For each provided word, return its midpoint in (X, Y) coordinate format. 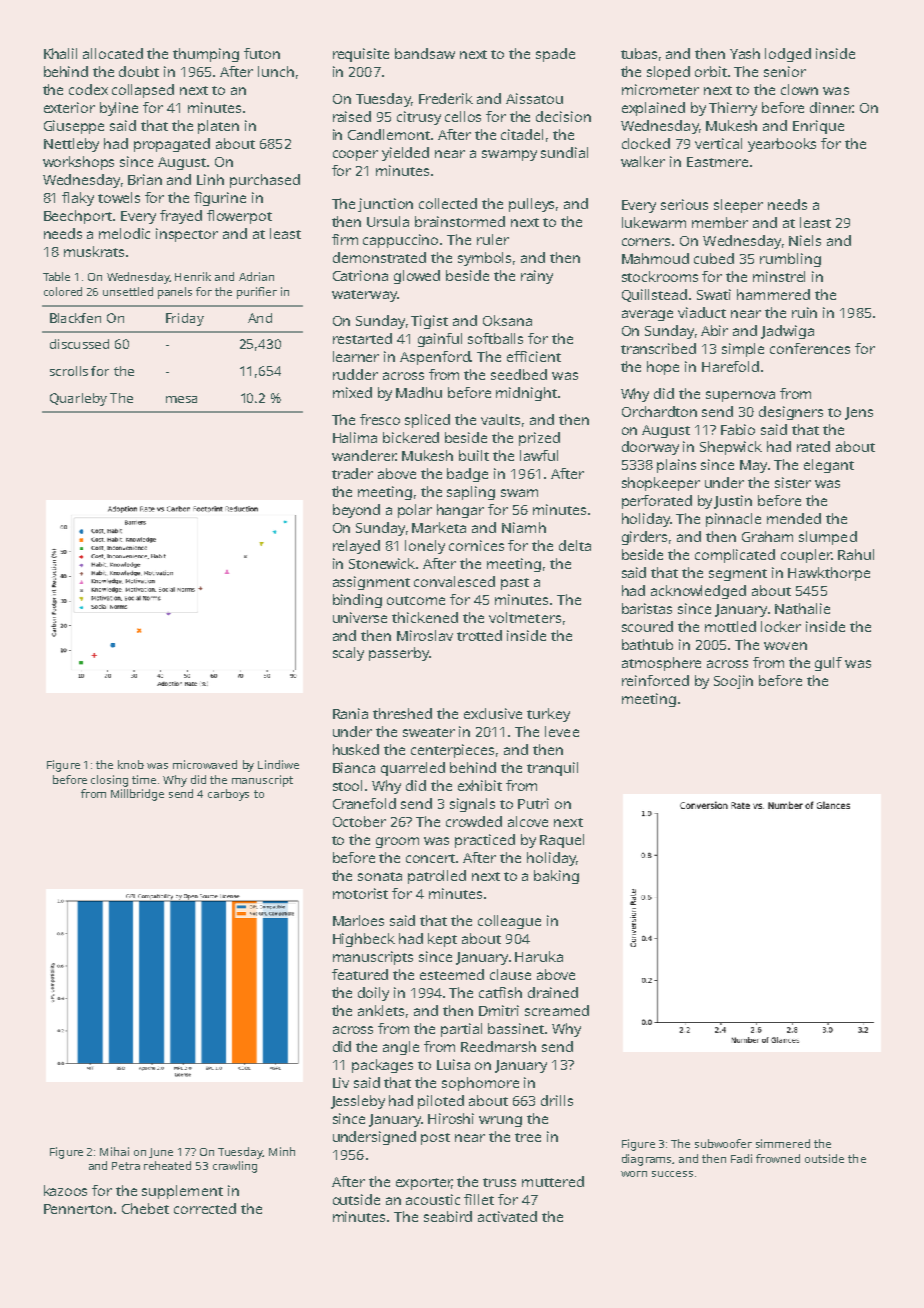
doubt (139, 71)
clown (799, 89)
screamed (557, 1010)
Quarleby (78, 399)
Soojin (733, 682)
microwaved (205, 764)
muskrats (94, 251)
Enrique (818, 127)
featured (360, 974)
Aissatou (534, 98)
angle (401, 1048)
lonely (425, 547)
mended (794, 518)
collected (448, 203)
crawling (235, 1167)
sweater (429, 732)
